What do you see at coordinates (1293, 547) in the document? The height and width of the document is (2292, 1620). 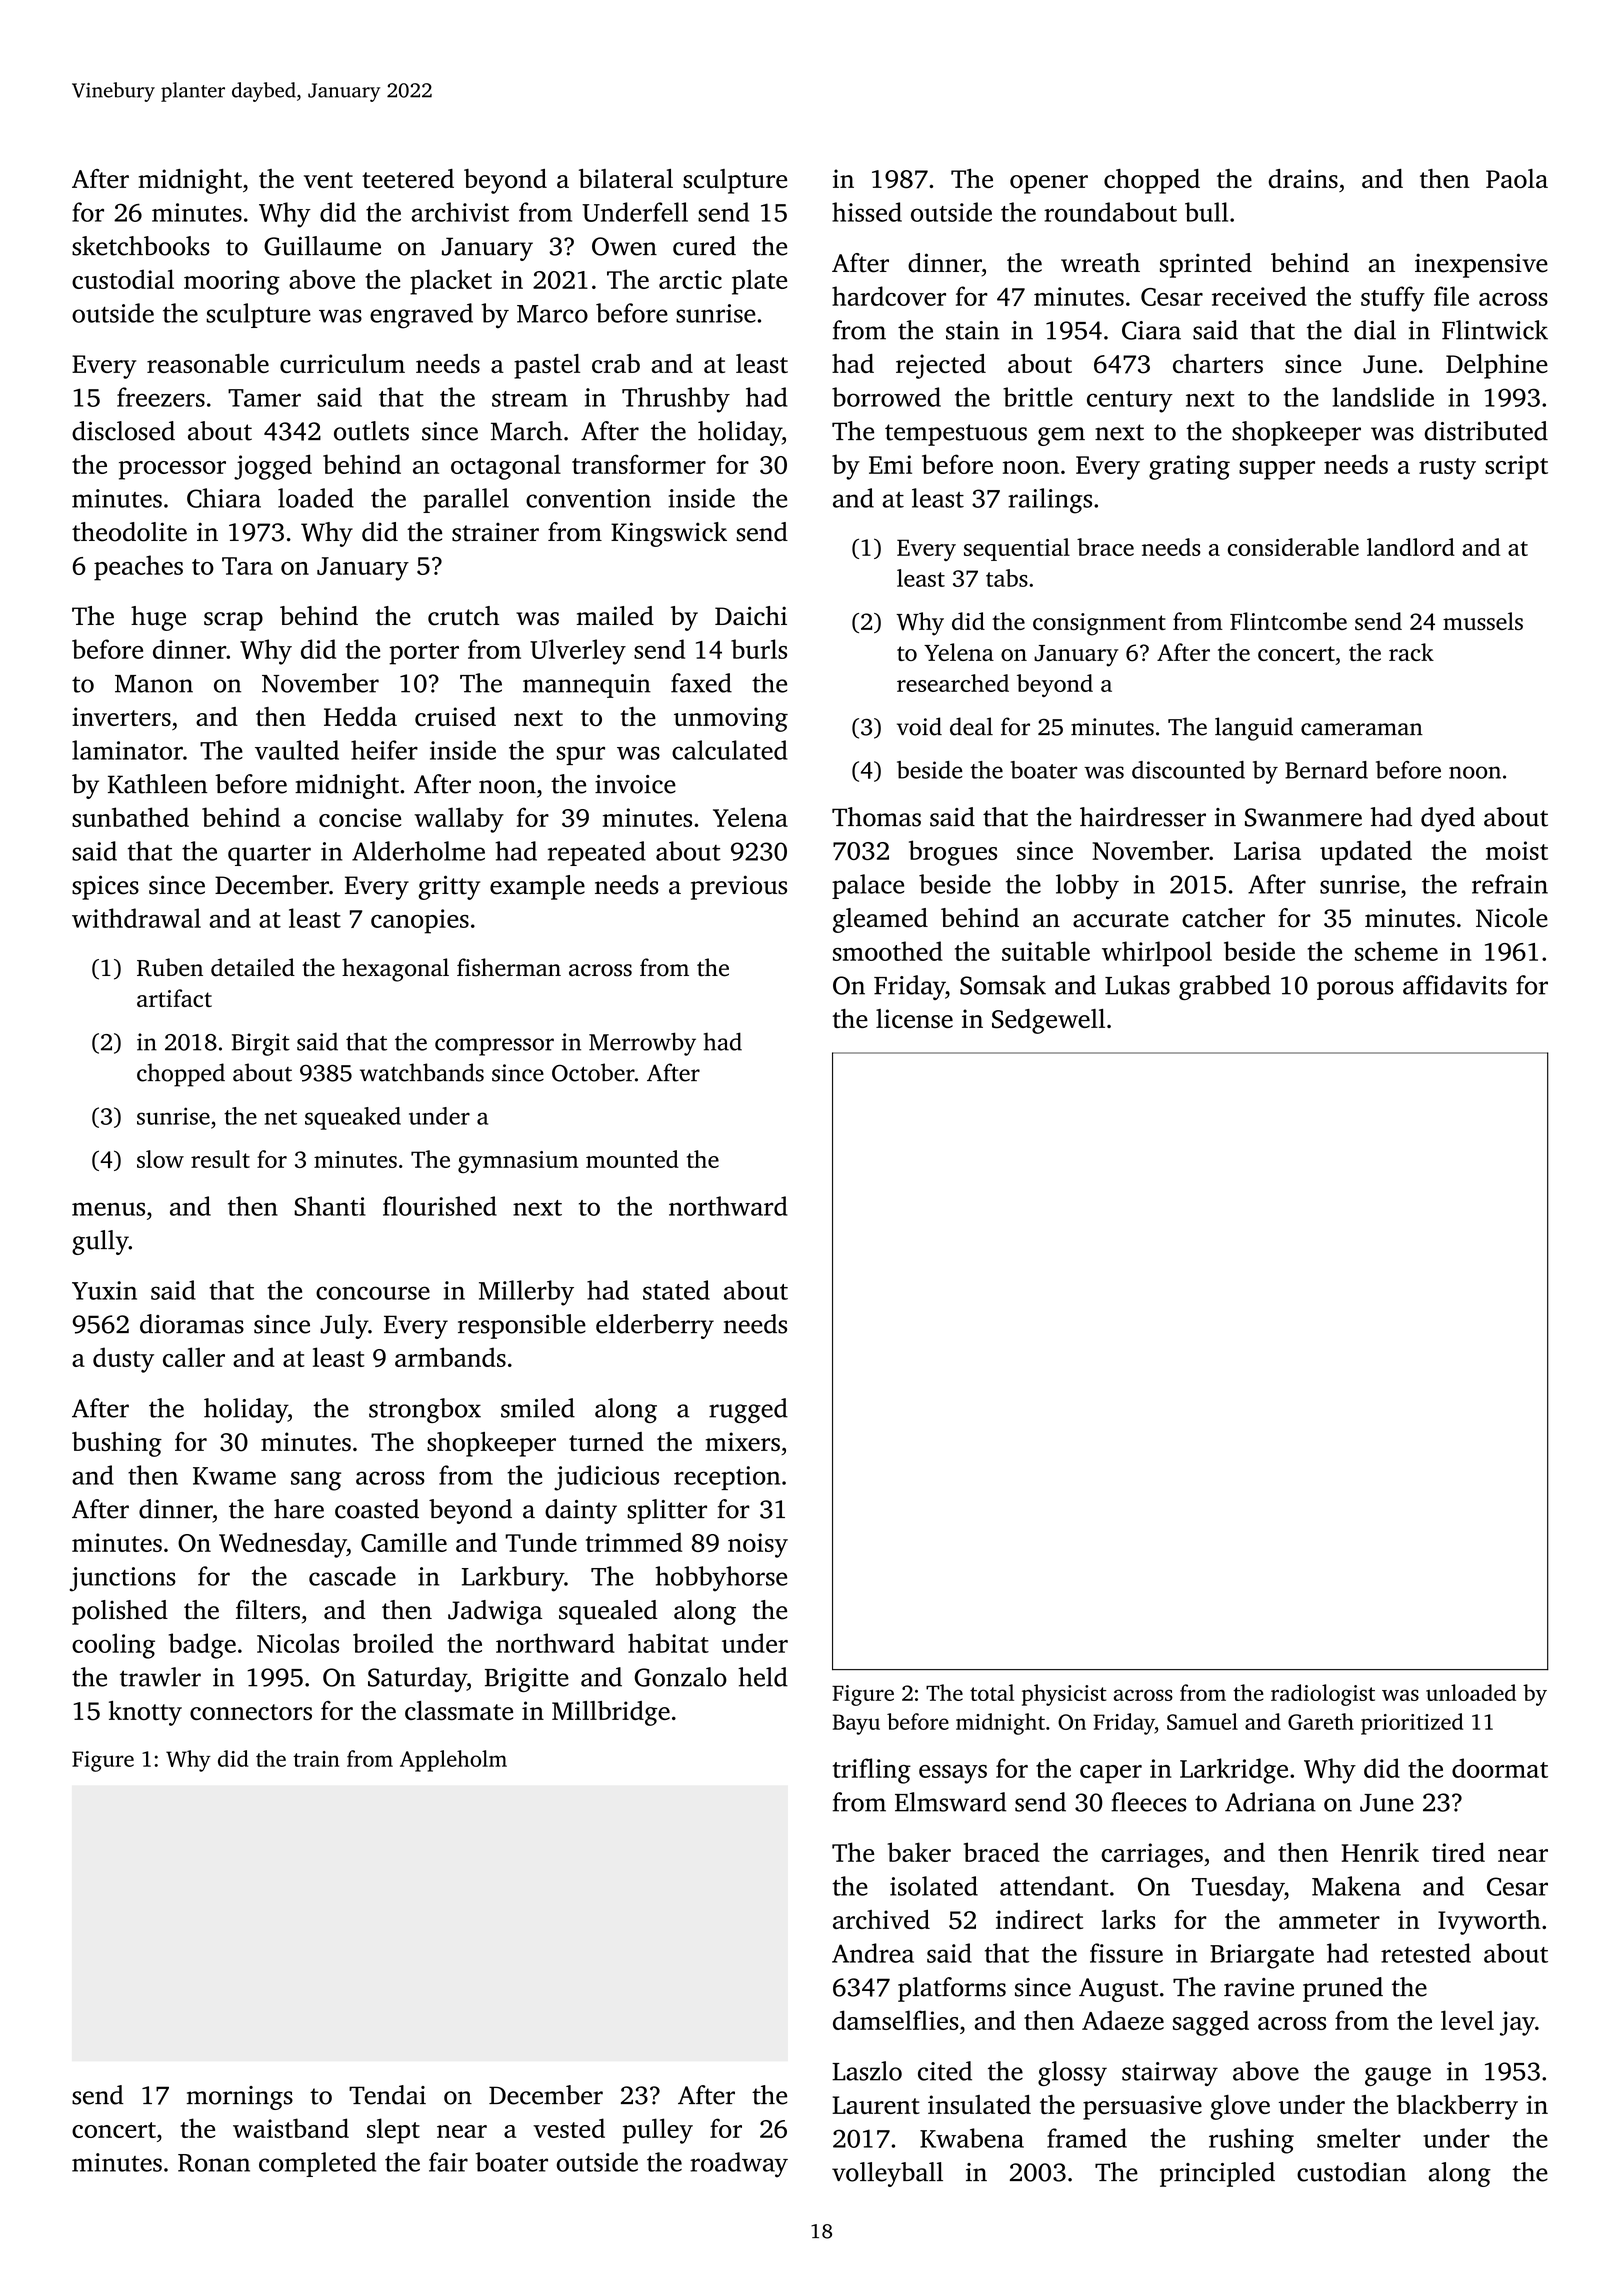 I see `considerable` at bounding box center [1293, 547].
